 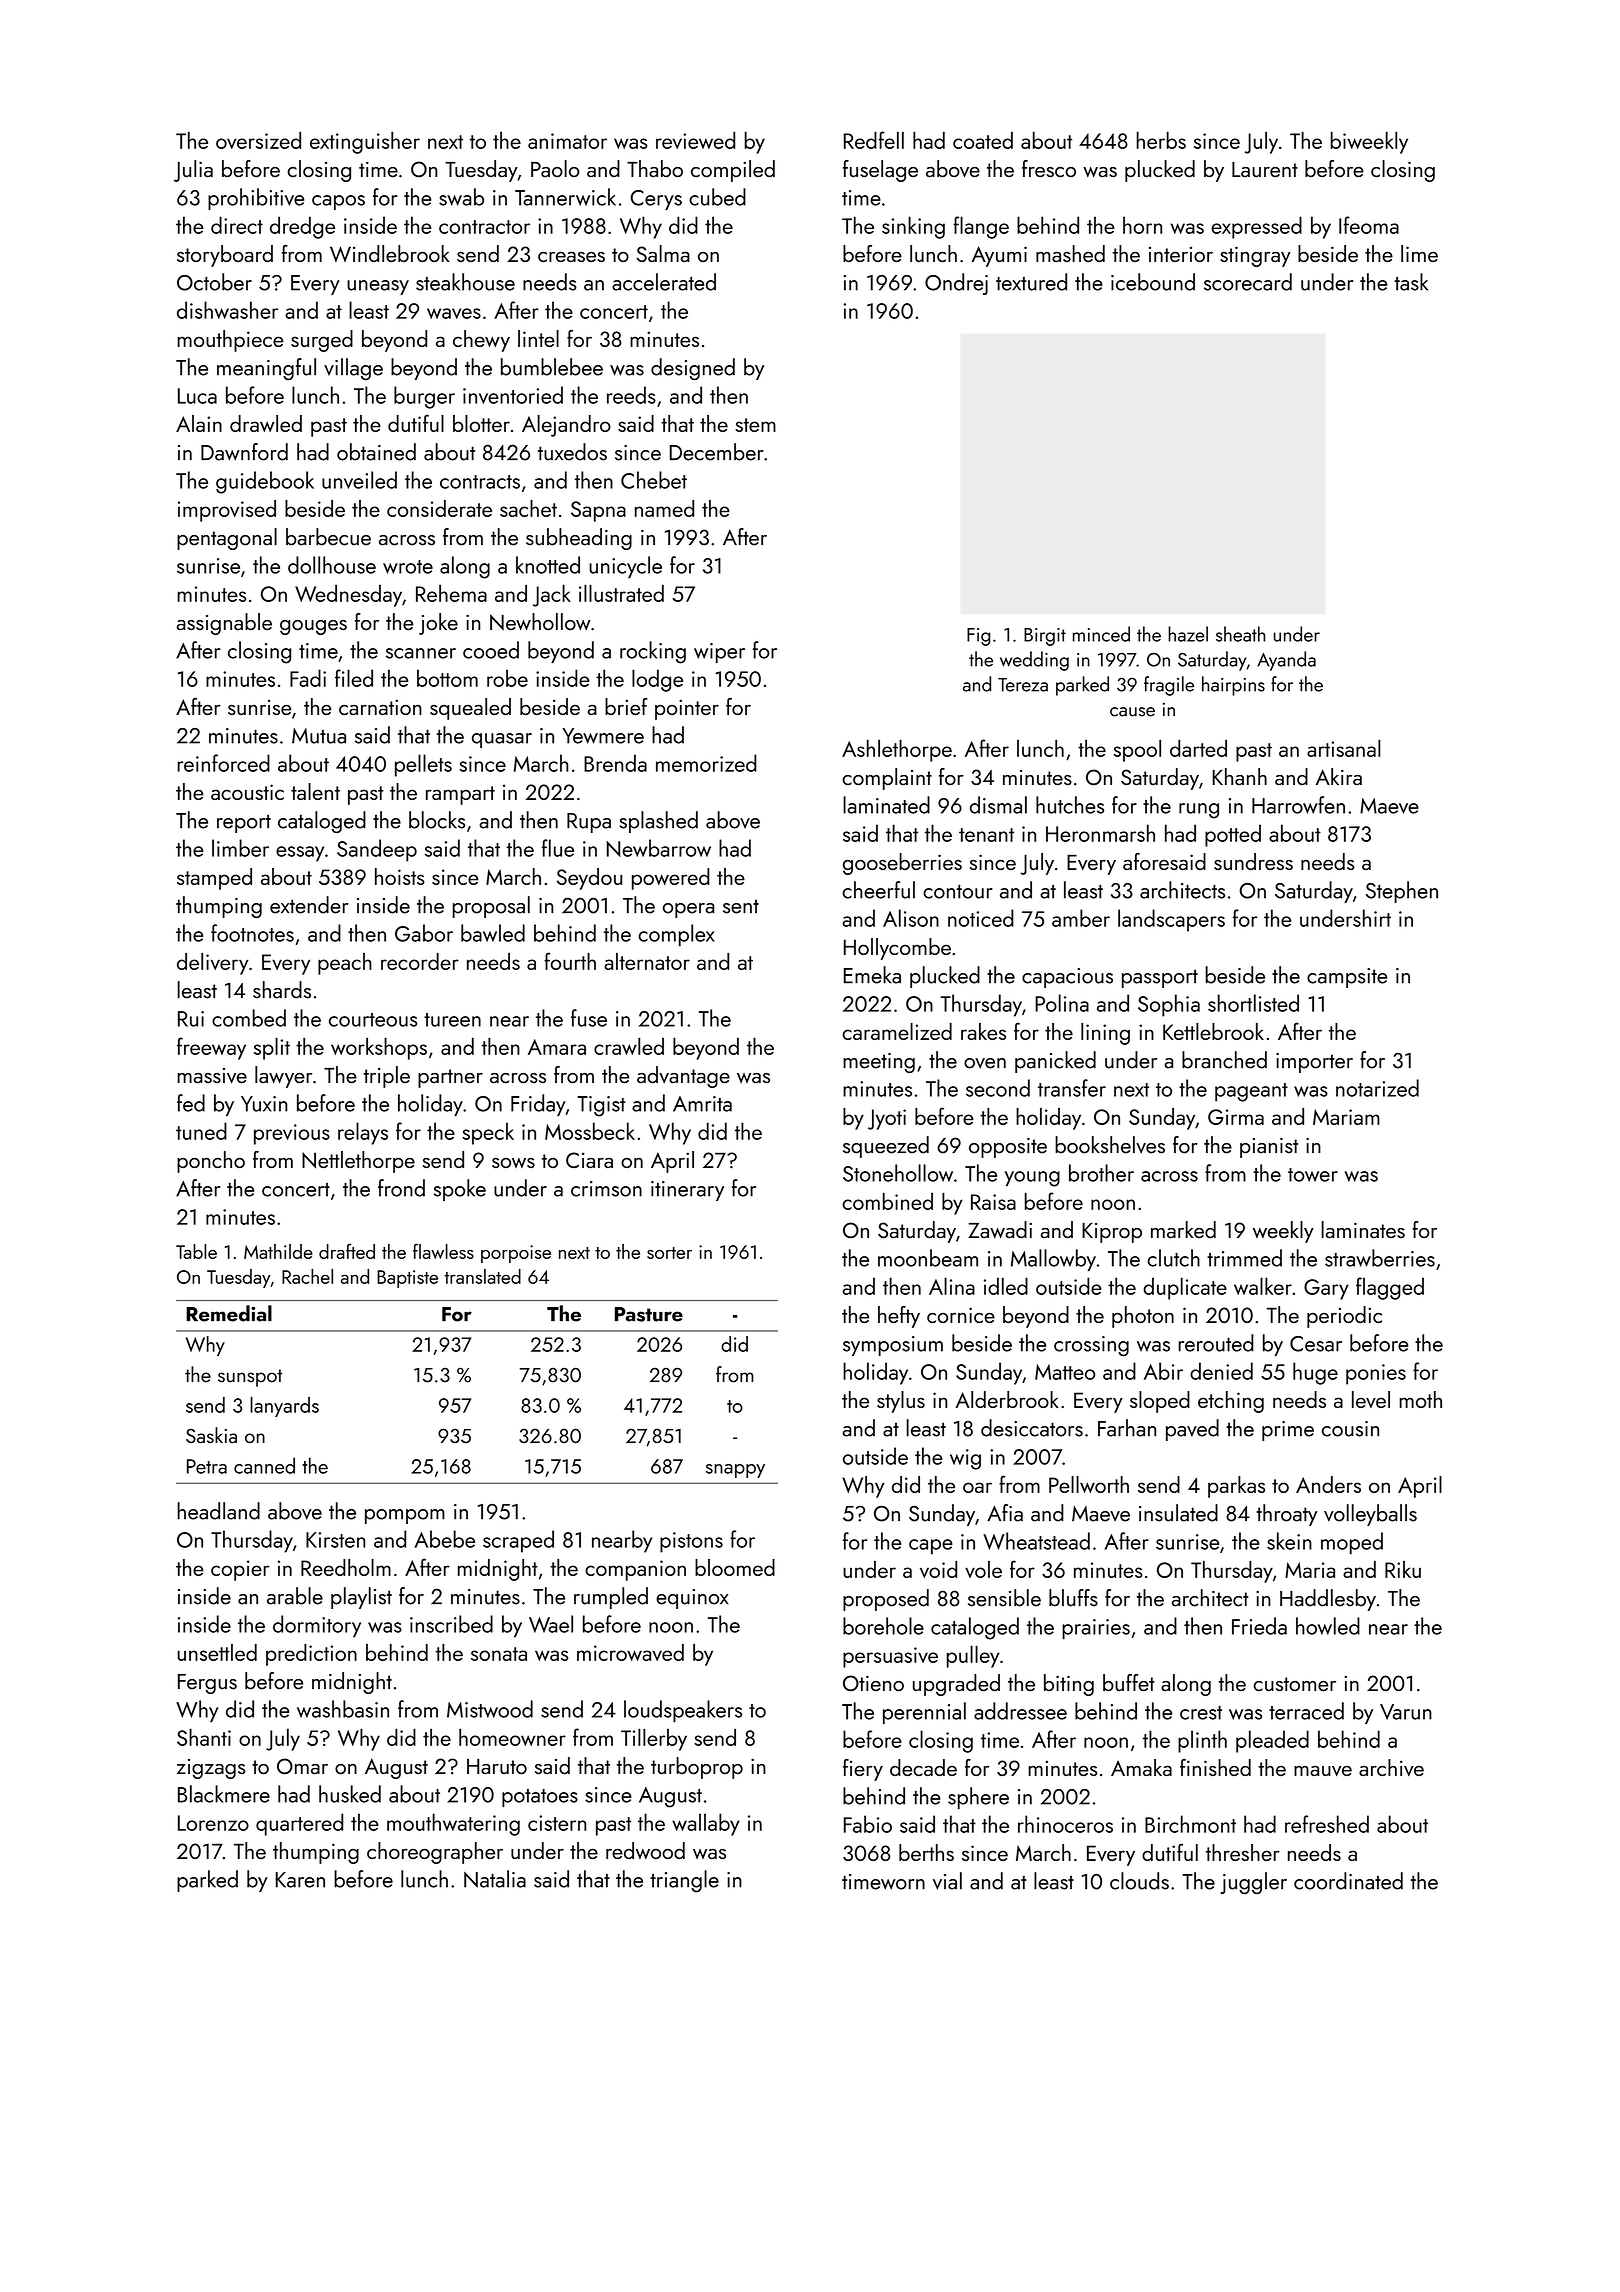 I want to click on Natalia, so click(x=495, y=1879).
